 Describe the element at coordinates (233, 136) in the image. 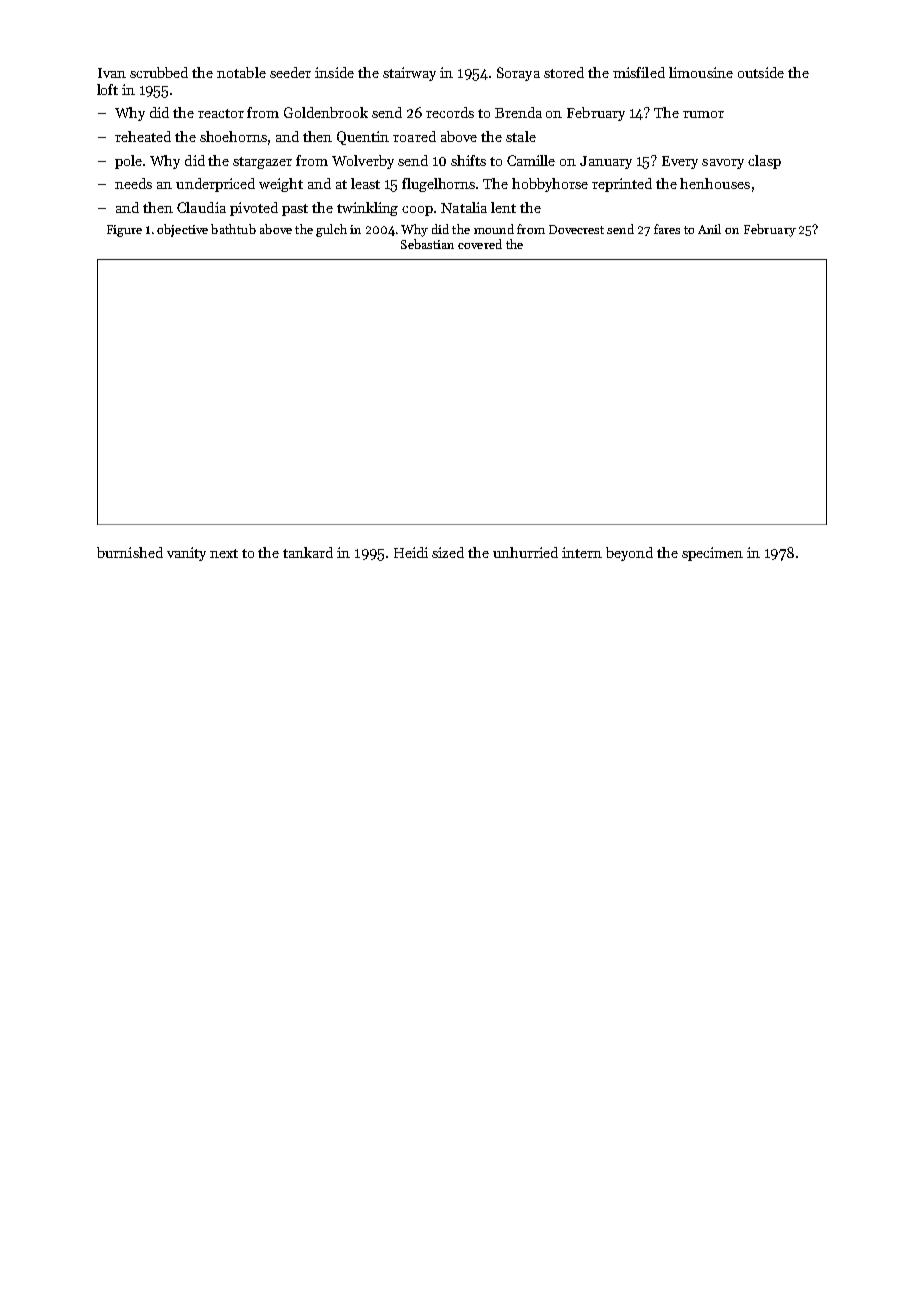

I see `shoehorns` at that location.
